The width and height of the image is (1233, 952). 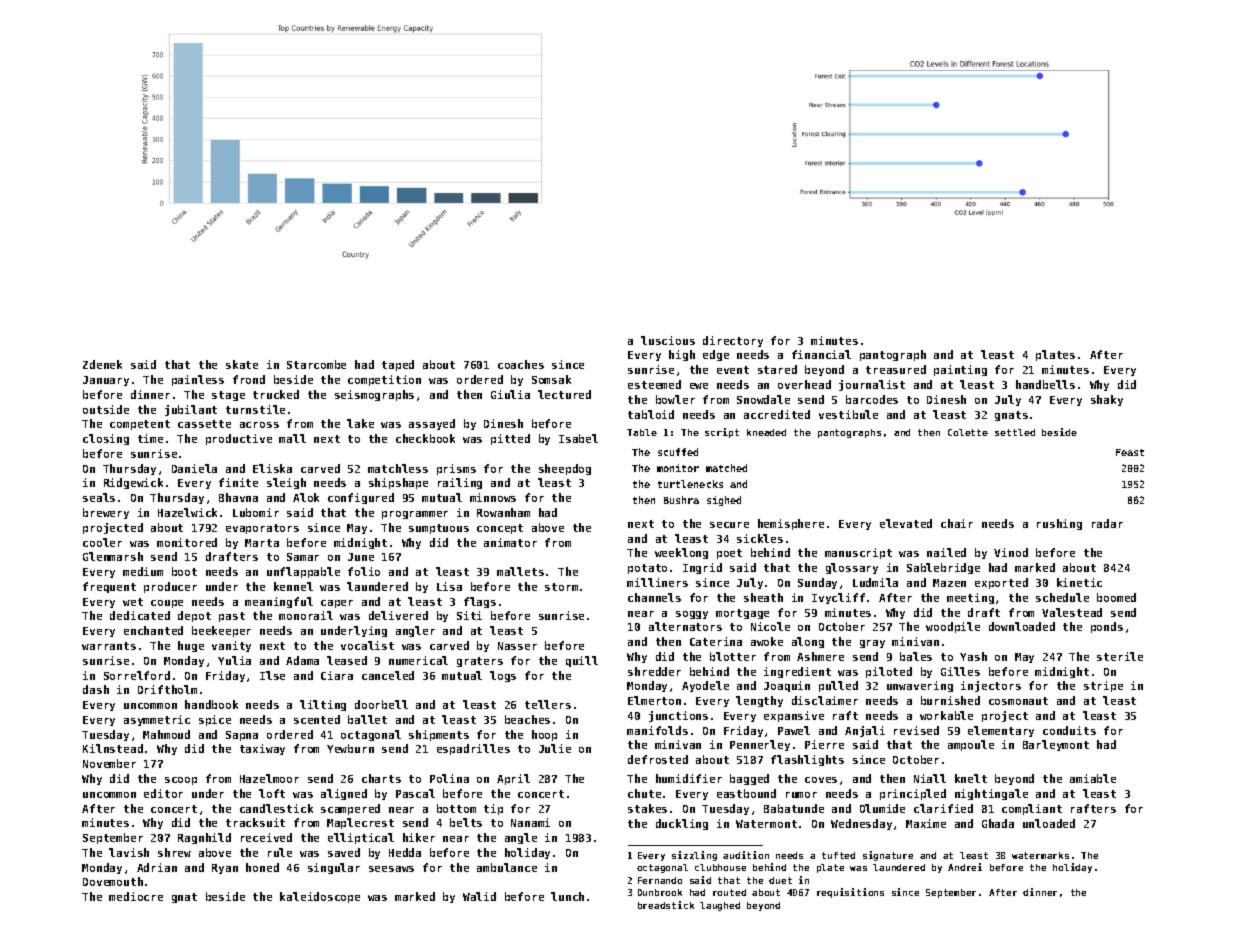 I want to click on stage, so click(x=228, y=396).
